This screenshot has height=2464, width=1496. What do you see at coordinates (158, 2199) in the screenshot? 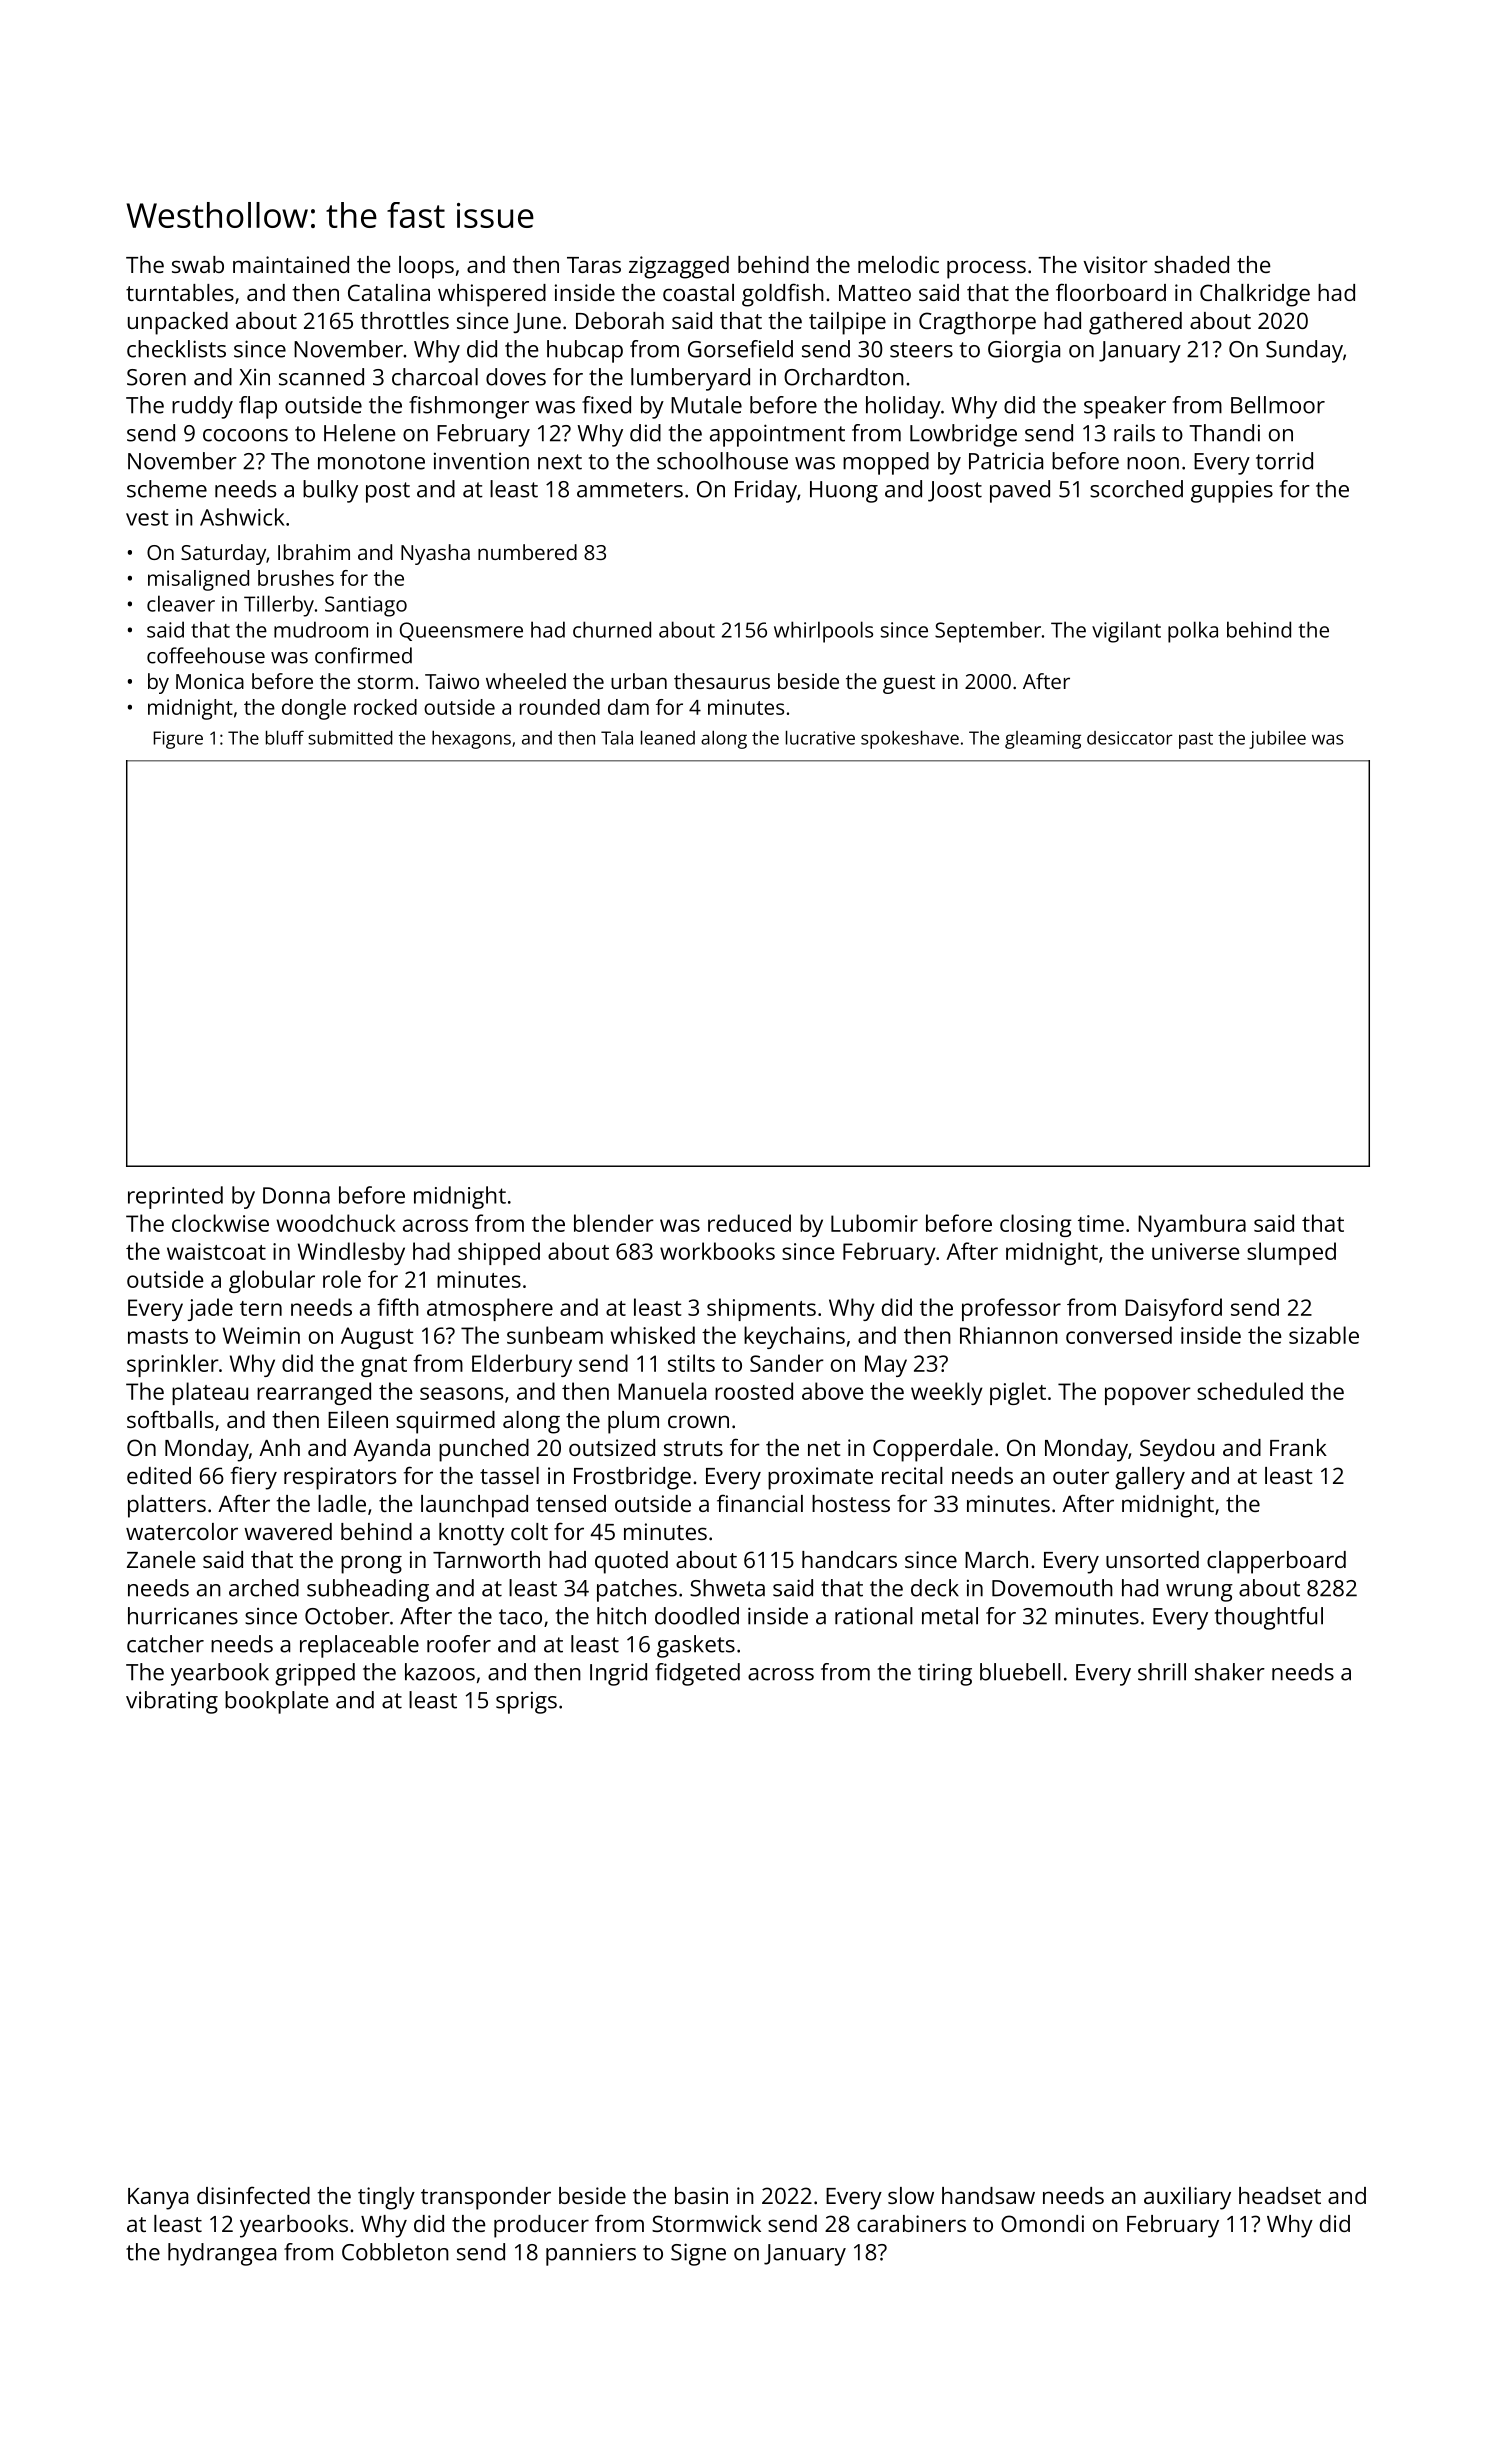
I see `Kanya` at bounding box center [158, 2199].
